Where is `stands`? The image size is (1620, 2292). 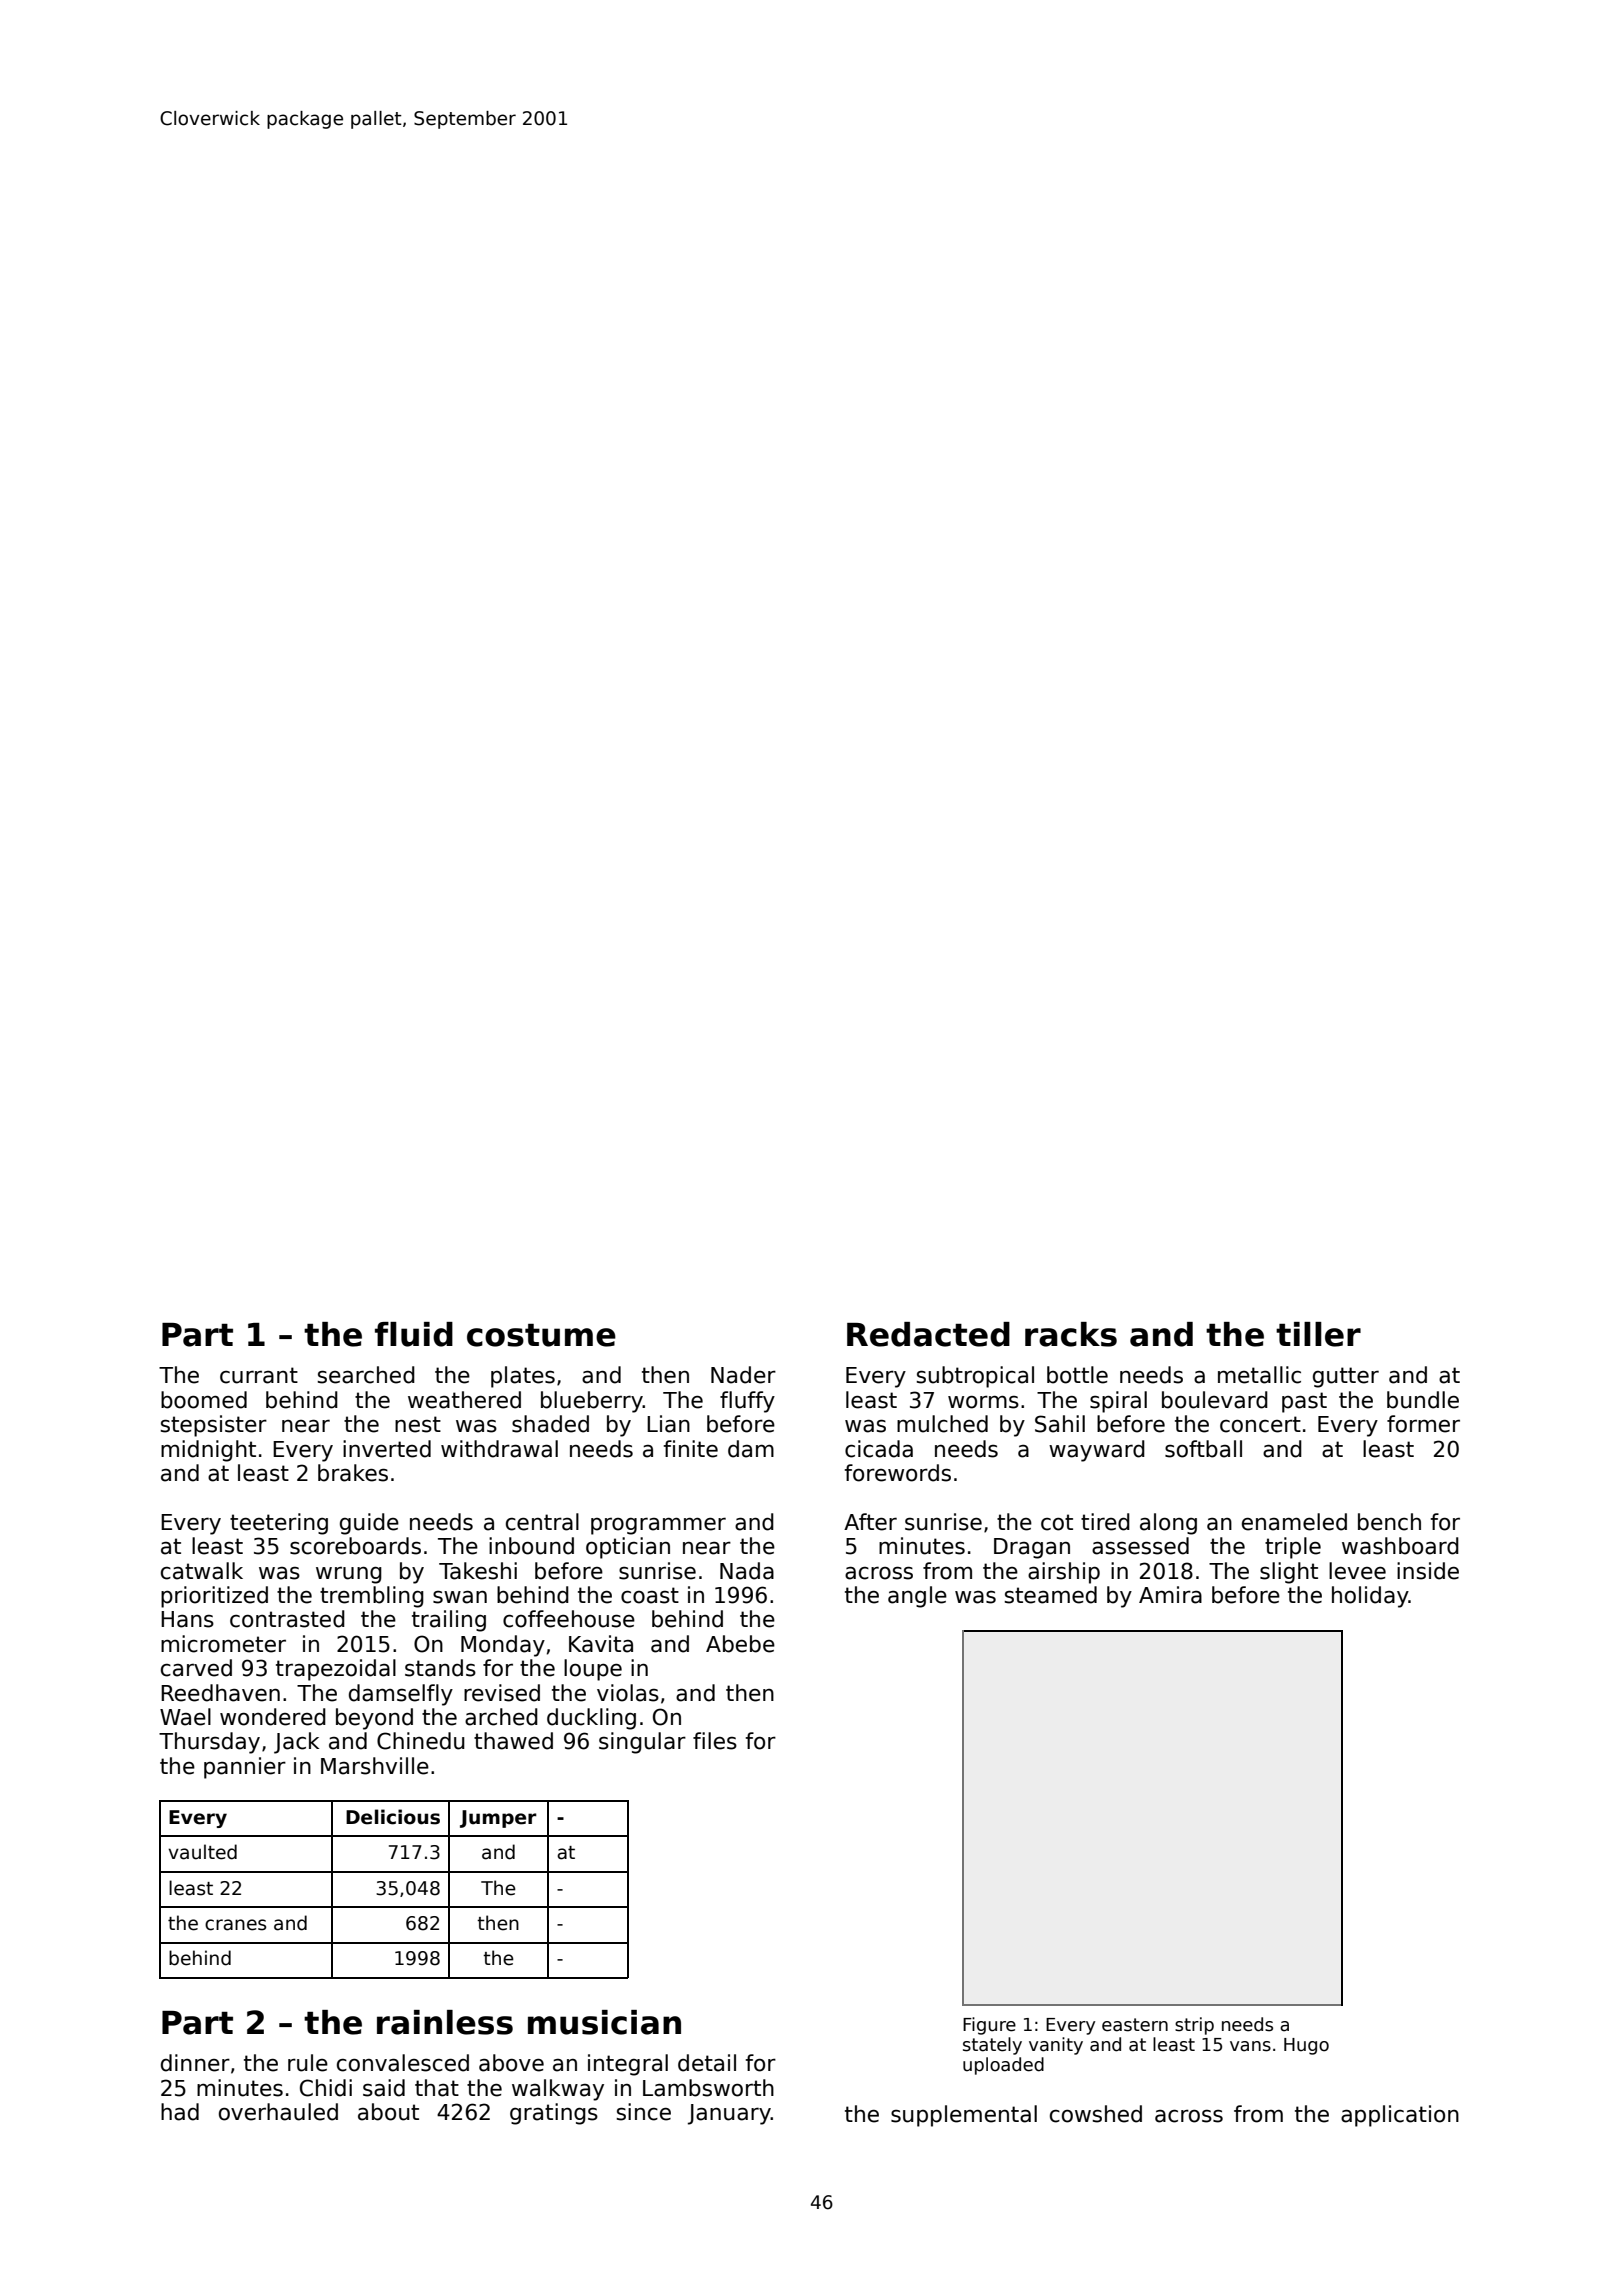
stands is located at coordinates (440, 1668).
